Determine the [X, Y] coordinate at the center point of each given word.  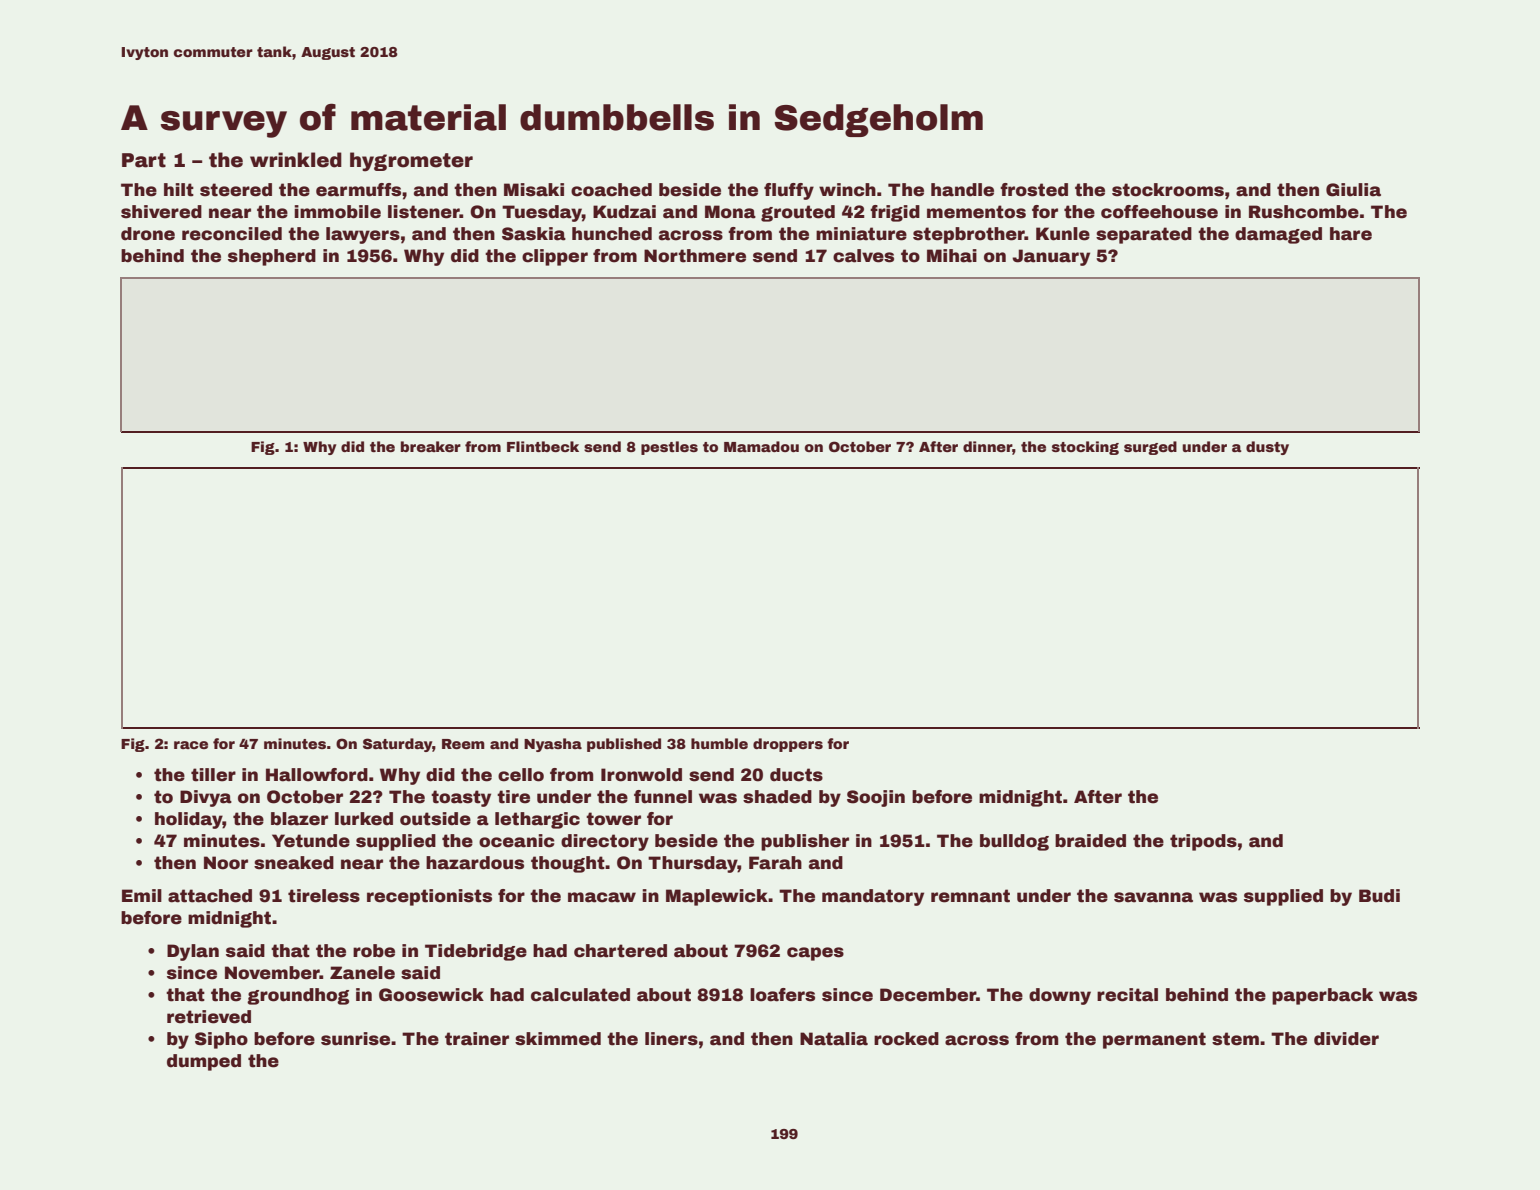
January [1051, 257]
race [191, 745]
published [624, 745]
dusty [1267, 448]
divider [1346, 1039]
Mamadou [761, 446]
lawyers [363, 235]
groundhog [298, 996]
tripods [1203, 842]
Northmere [695, 256]
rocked [906, 1039]
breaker [431, 446]
